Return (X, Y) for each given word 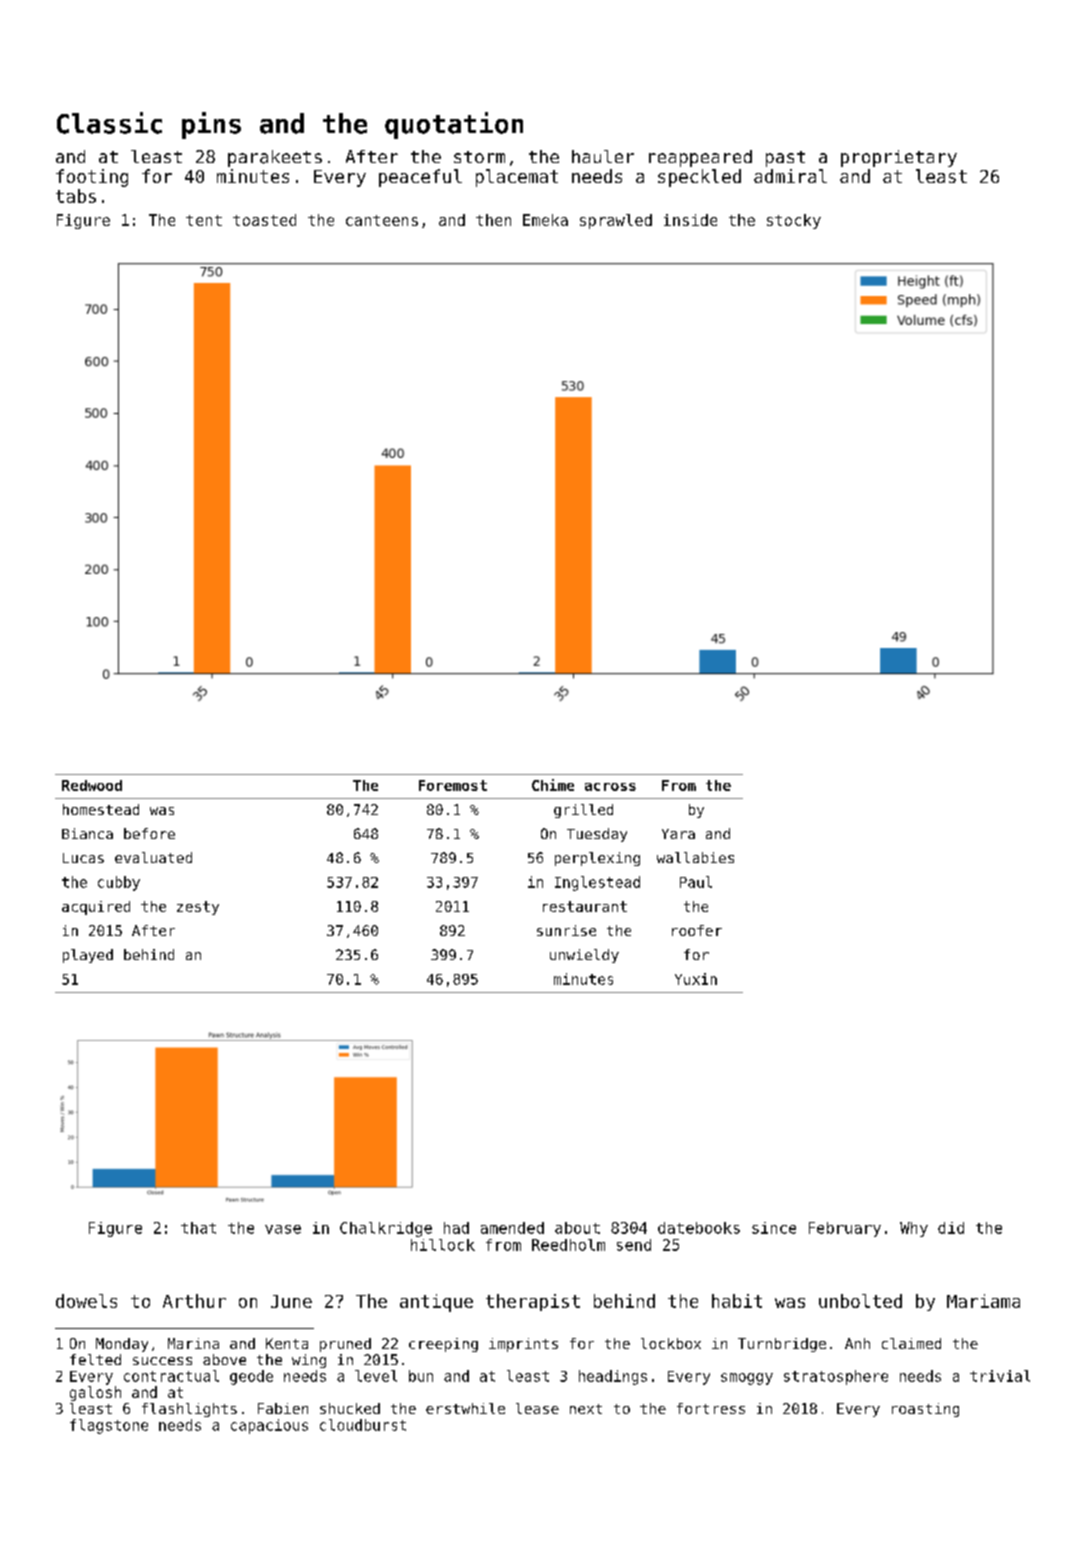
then (493, 220)
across (610, 787)
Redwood (92, 785)
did (951, 1228)
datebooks (699, 1228)
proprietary (899, 158)
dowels (86, 1301)
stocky (794, 221)
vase (283, 1229)
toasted (264, 220)
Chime (553, 785)
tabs (76, 196)
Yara (678, 834)
